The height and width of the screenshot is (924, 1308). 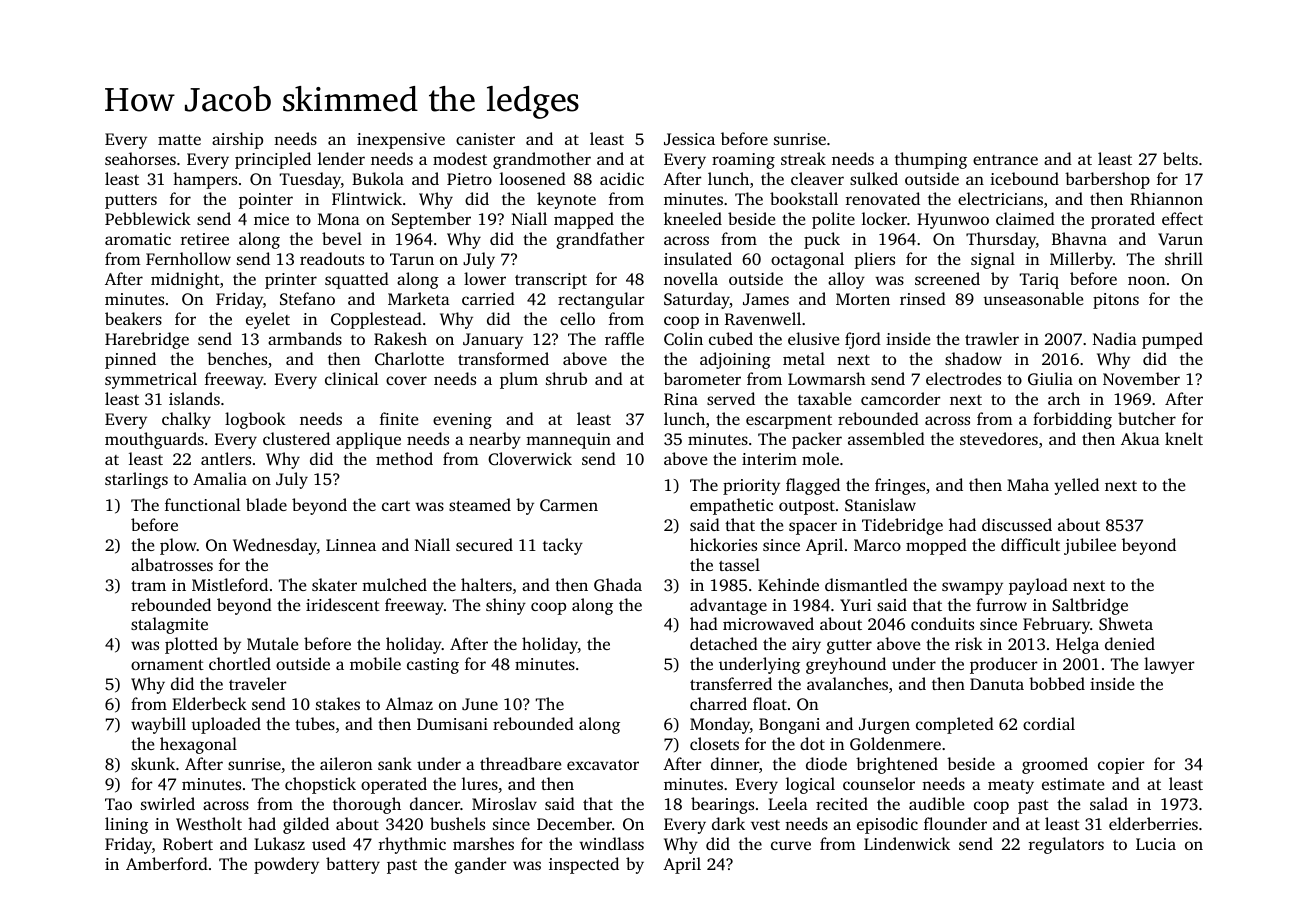 What do you see at coordinates (154, 440) in the screenshot?
I see `mouthguards` at bounding box center [154, 440].
